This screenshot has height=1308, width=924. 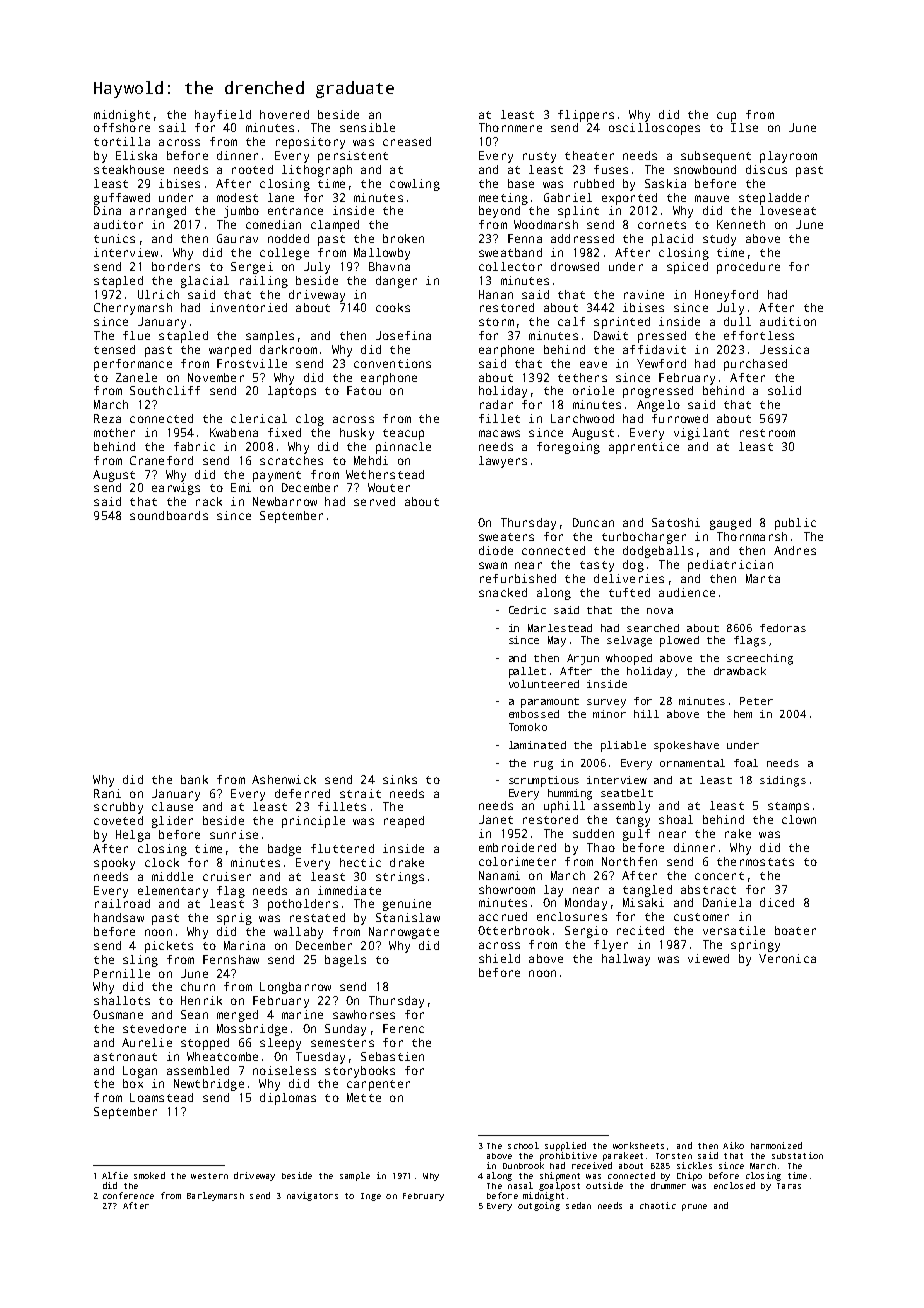 I want to click on laminated, so click(x=537, y=745).
